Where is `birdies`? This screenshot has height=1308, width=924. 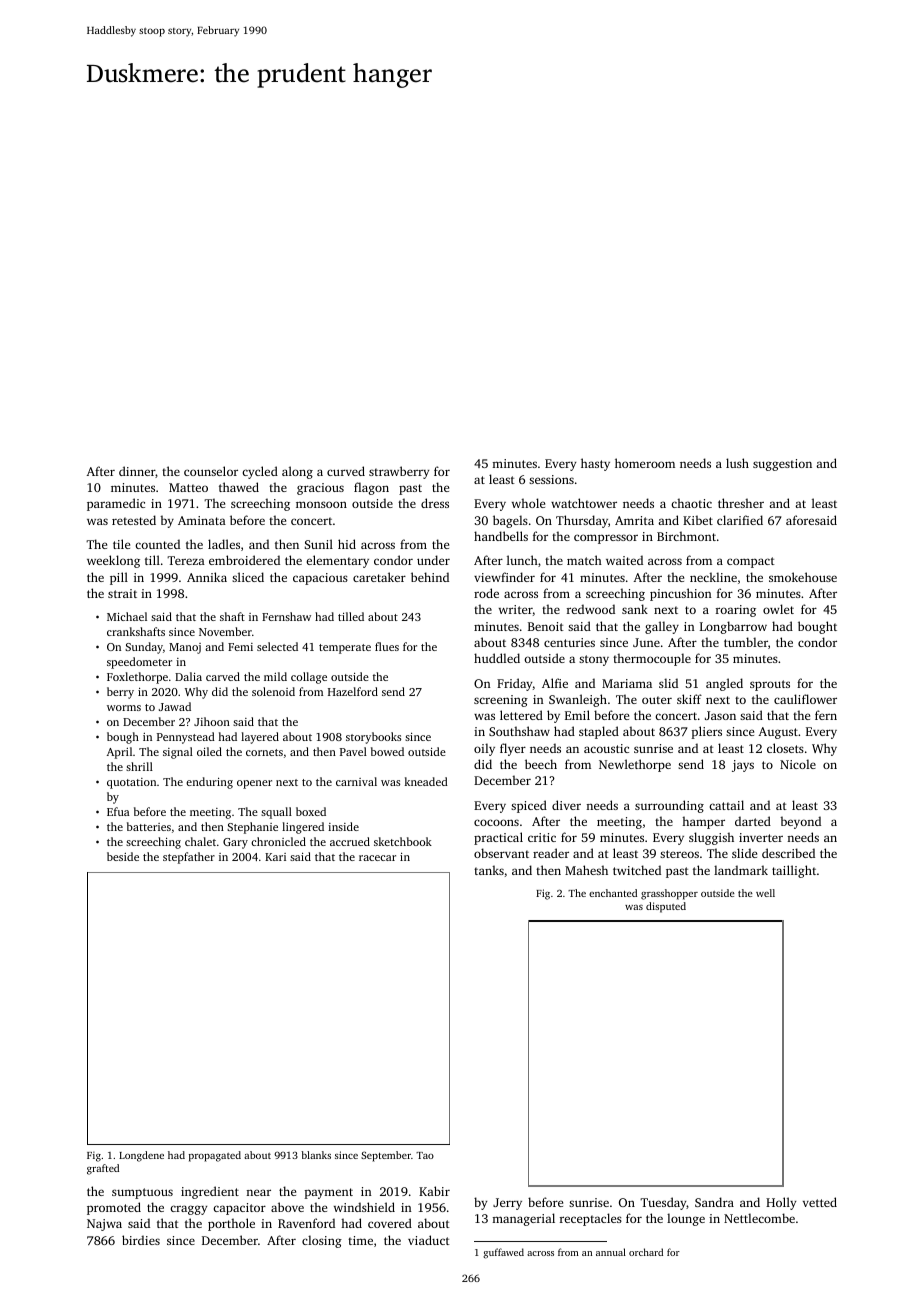 birdies is located at coordinates (141, 1240).
